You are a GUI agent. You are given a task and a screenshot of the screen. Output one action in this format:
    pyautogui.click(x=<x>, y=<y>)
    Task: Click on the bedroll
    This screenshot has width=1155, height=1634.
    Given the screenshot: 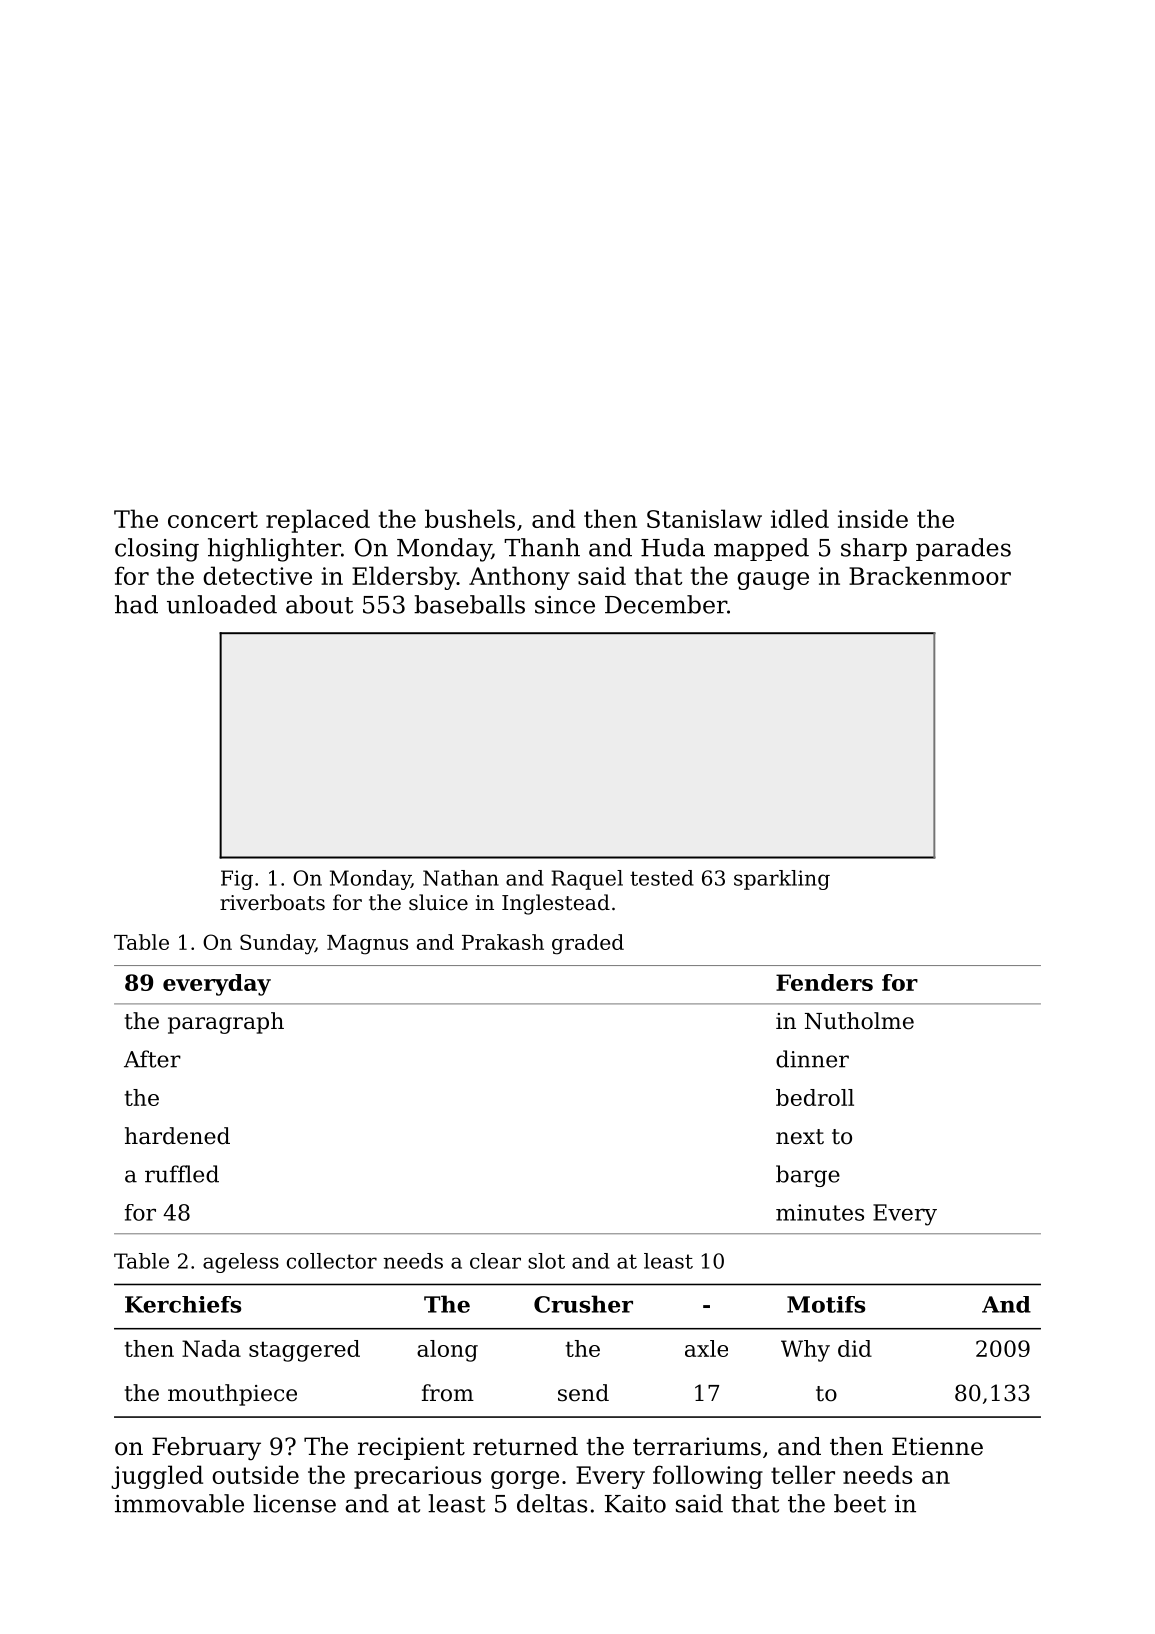 What is the action you would take?
    pyautogui.click(x=815, y=1097)
